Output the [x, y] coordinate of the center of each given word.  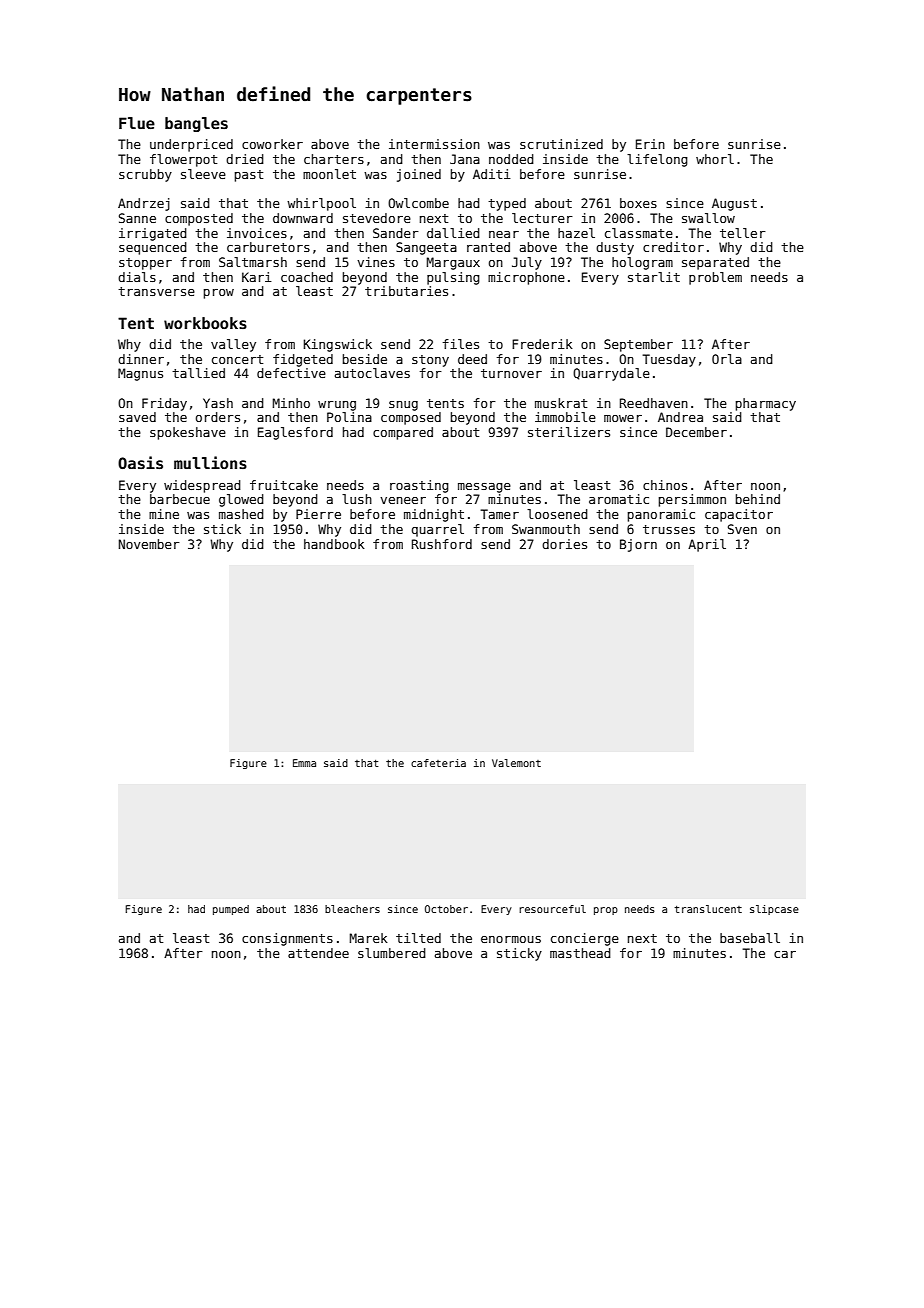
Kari [257, 277]
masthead [580, 953]
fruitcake [284, 485]
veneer [403, 500]
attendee [318, 953]
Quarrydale [611, 374]
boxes [638, 203]
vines [376, 262]
